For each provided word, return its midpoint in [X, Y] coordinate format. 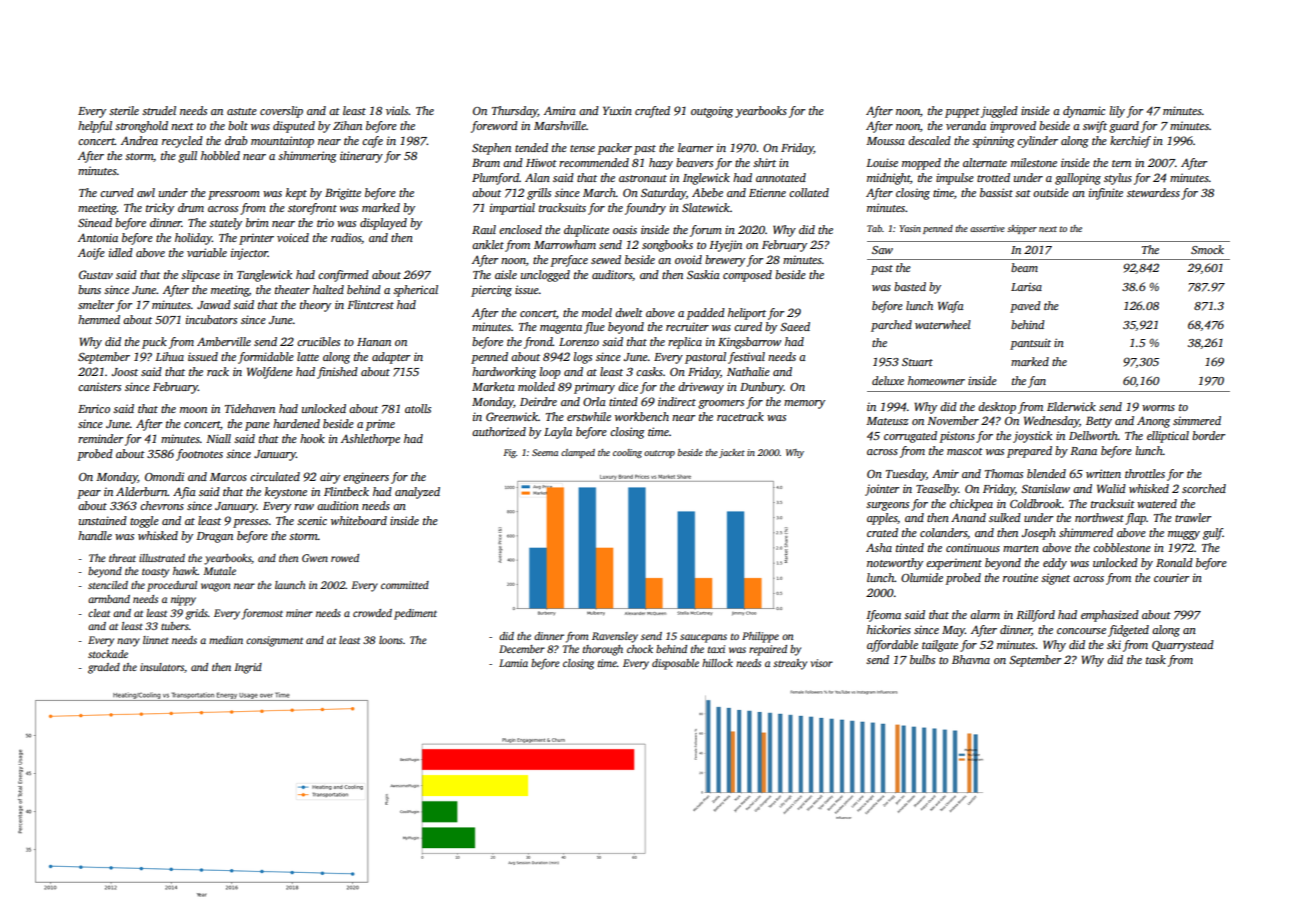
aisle [506, 274]
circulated [275, 476]
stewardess [1153, 192]
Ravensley [615, 637]
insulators [162, 667]
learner [695, 147]
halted [328, 289]
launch [290, 585]
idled [121, 252]
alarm [985, 614]
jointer [882, 490]
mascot [965, 451]
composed [747, 276]
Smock [1207, 249]
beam [1024, 267]
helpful [95, 127]
